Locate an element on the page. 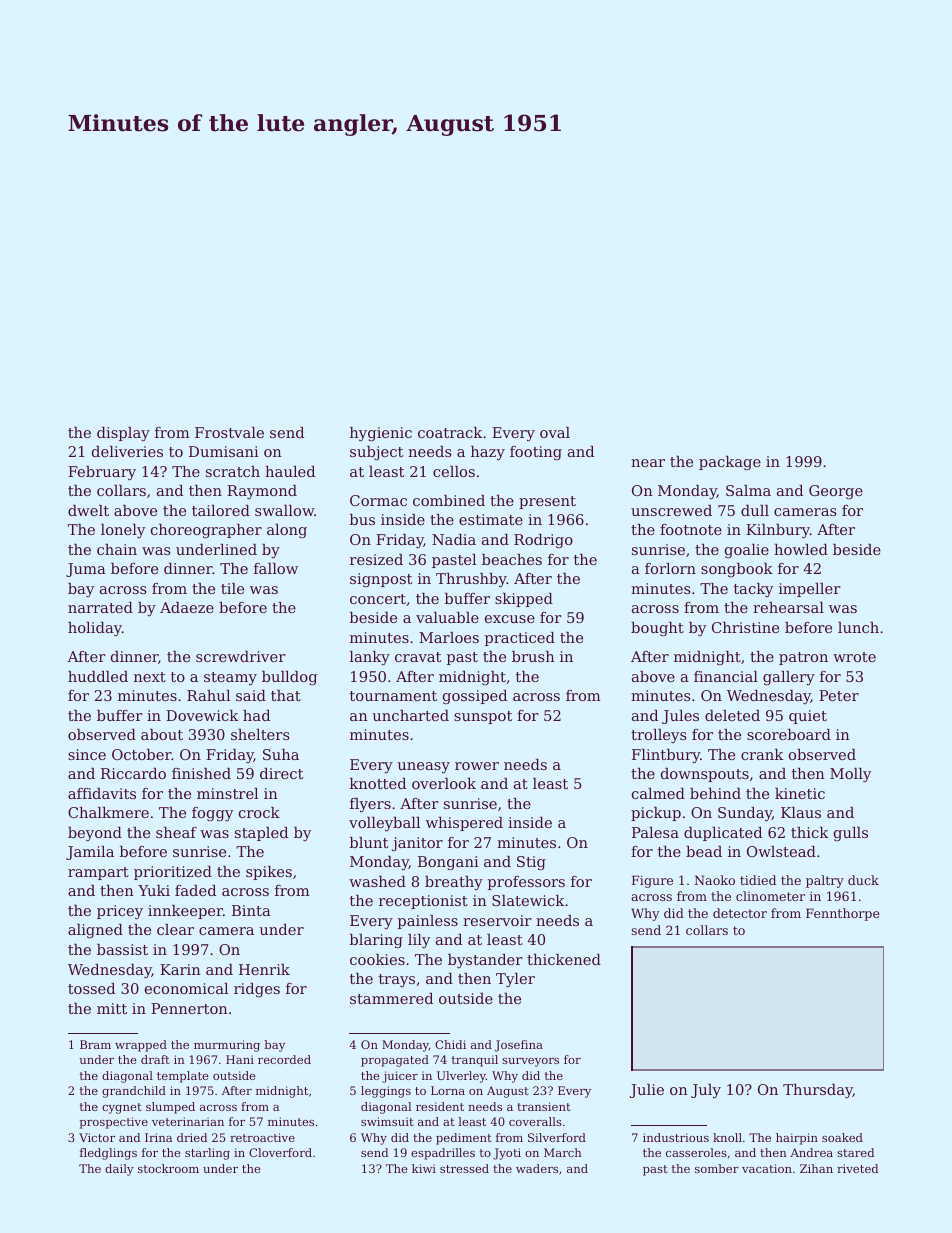 Image resolution: width=952 pixels, height=1233 pixels. stockroom is located at coordinates (168, 1168).
